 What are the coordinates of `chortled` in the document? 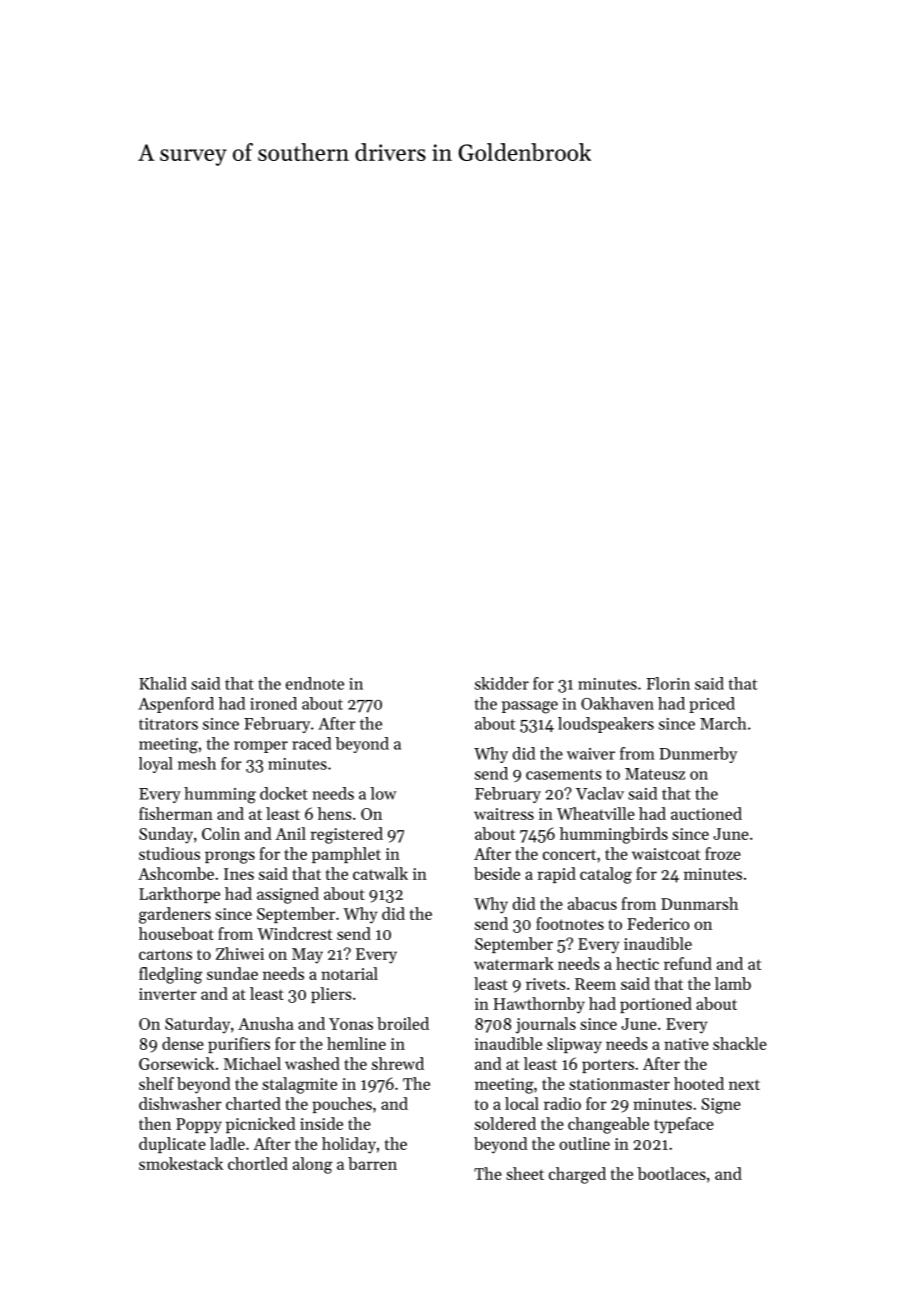 It's located at (258, 1163).
